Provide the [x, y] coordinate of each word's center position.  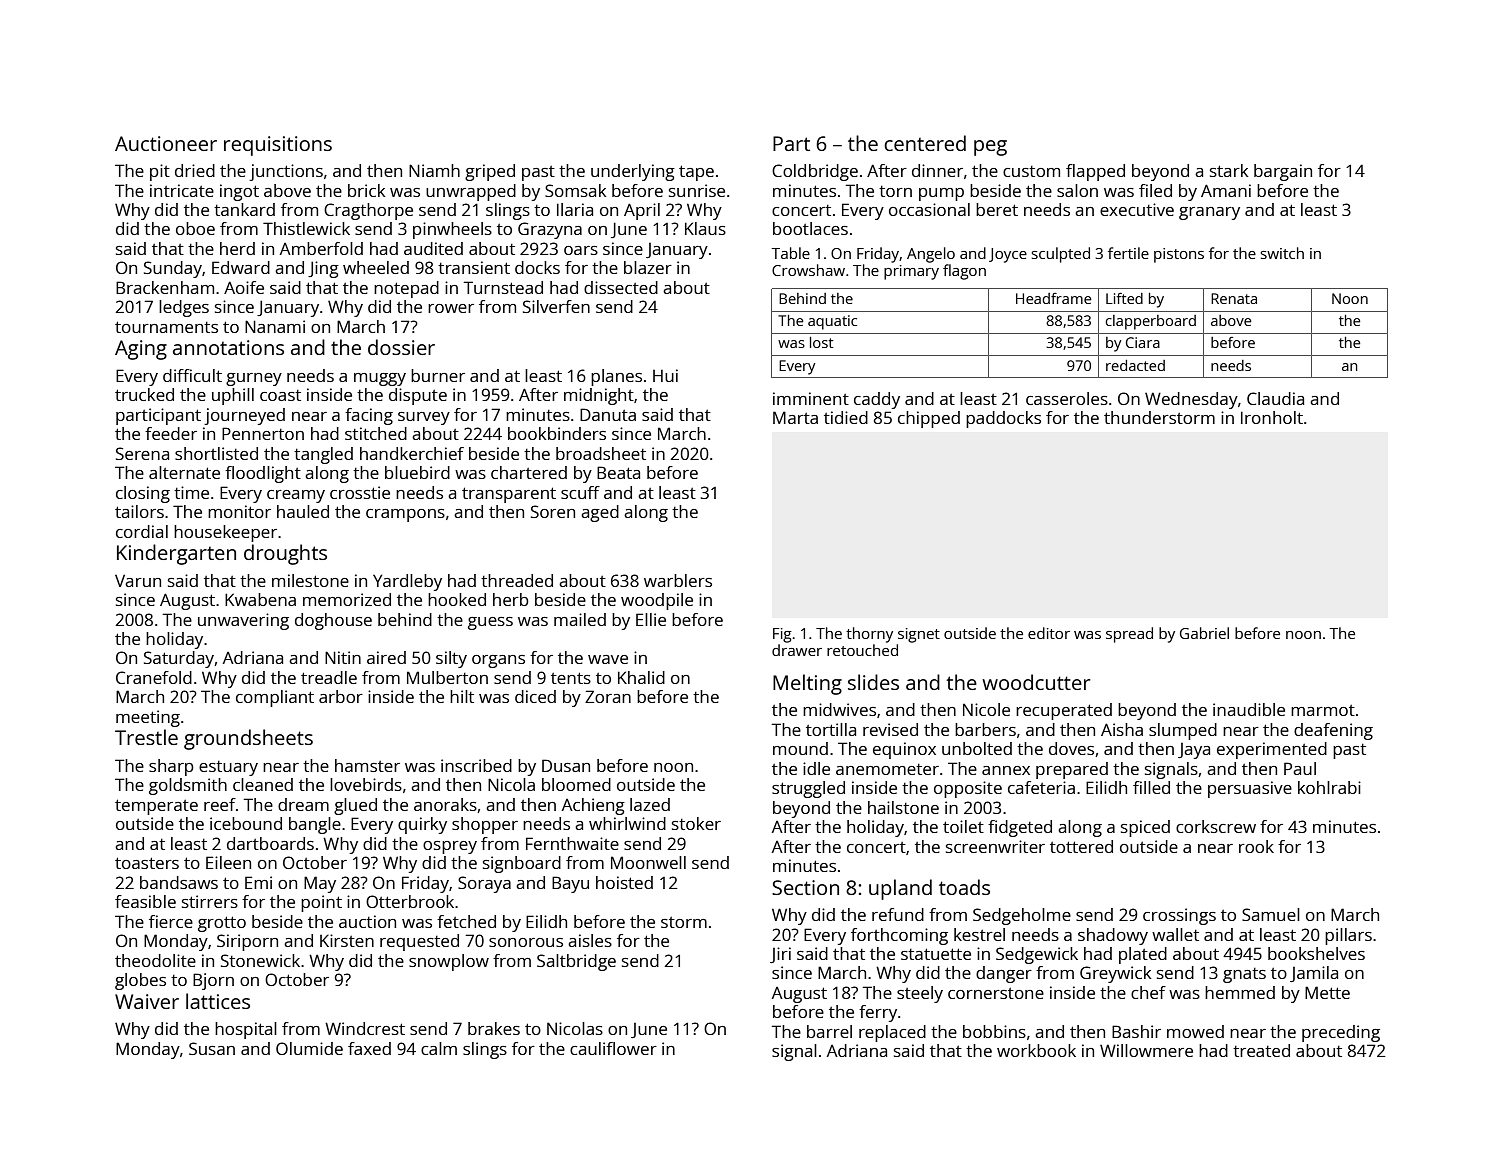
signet [919, 635]
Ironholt [1272, 417]
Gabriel [1204, 633]
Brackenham [165, 287]
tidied [846, 417]
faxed [369, 1048]
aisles [590, 940]
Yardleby [407, 582]
